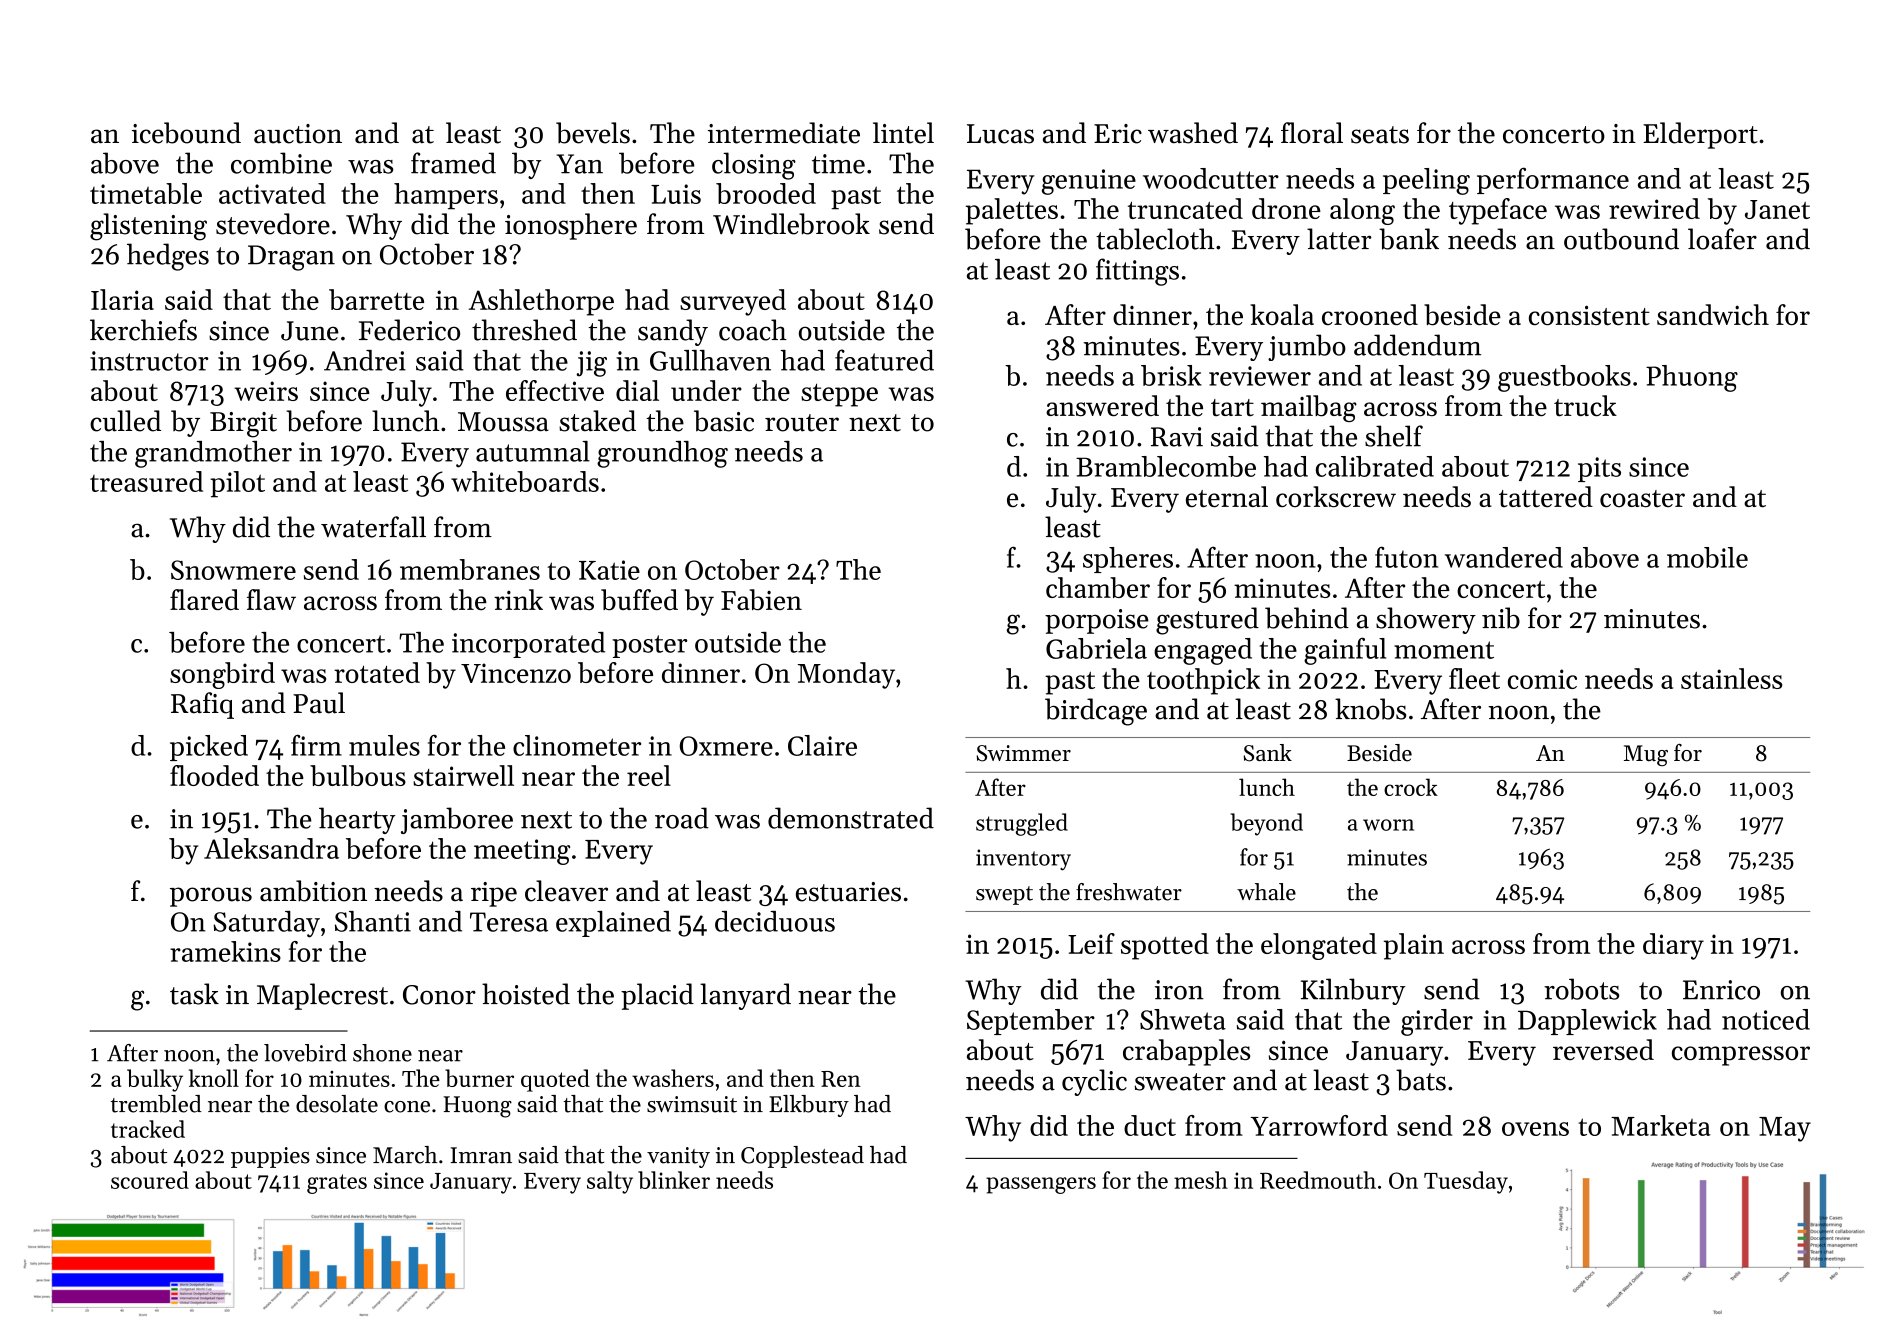  Describe the element at coordinates (841, 1079) in the document. I see `Ren` at that location.
